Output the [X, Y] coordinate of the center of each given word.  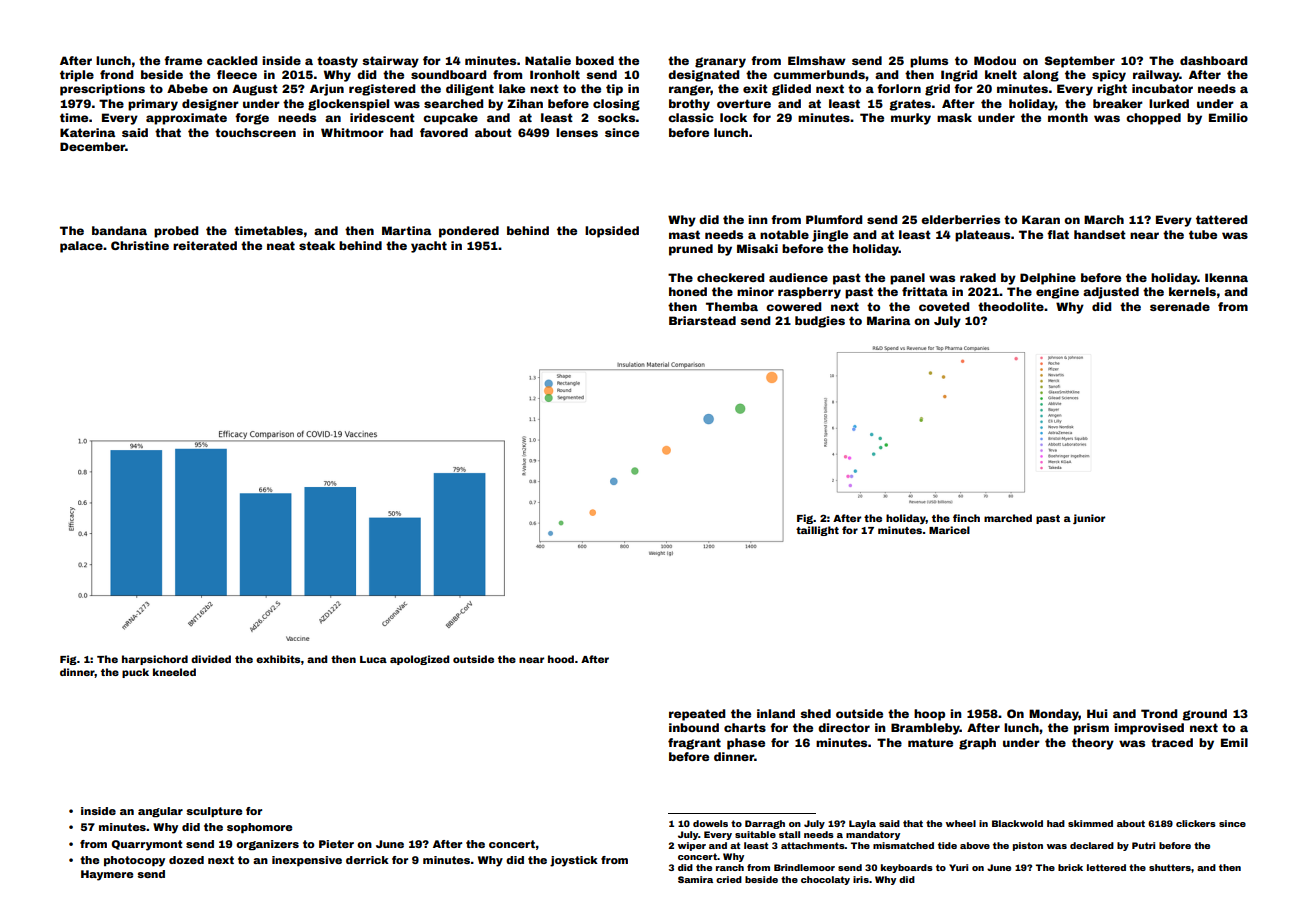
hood [561, 659]
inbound [694, 727]
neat [281, 245]
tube [1203, 234]
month [1068, 117]
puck [135, 673]
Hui [1097, 713]
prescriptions [102, 90]
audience [798, 277]
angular [160, 812]
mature [930, 742]
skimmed [1090, 823]
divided [211, 659]
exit [755, 88]
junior [1089, 519]
